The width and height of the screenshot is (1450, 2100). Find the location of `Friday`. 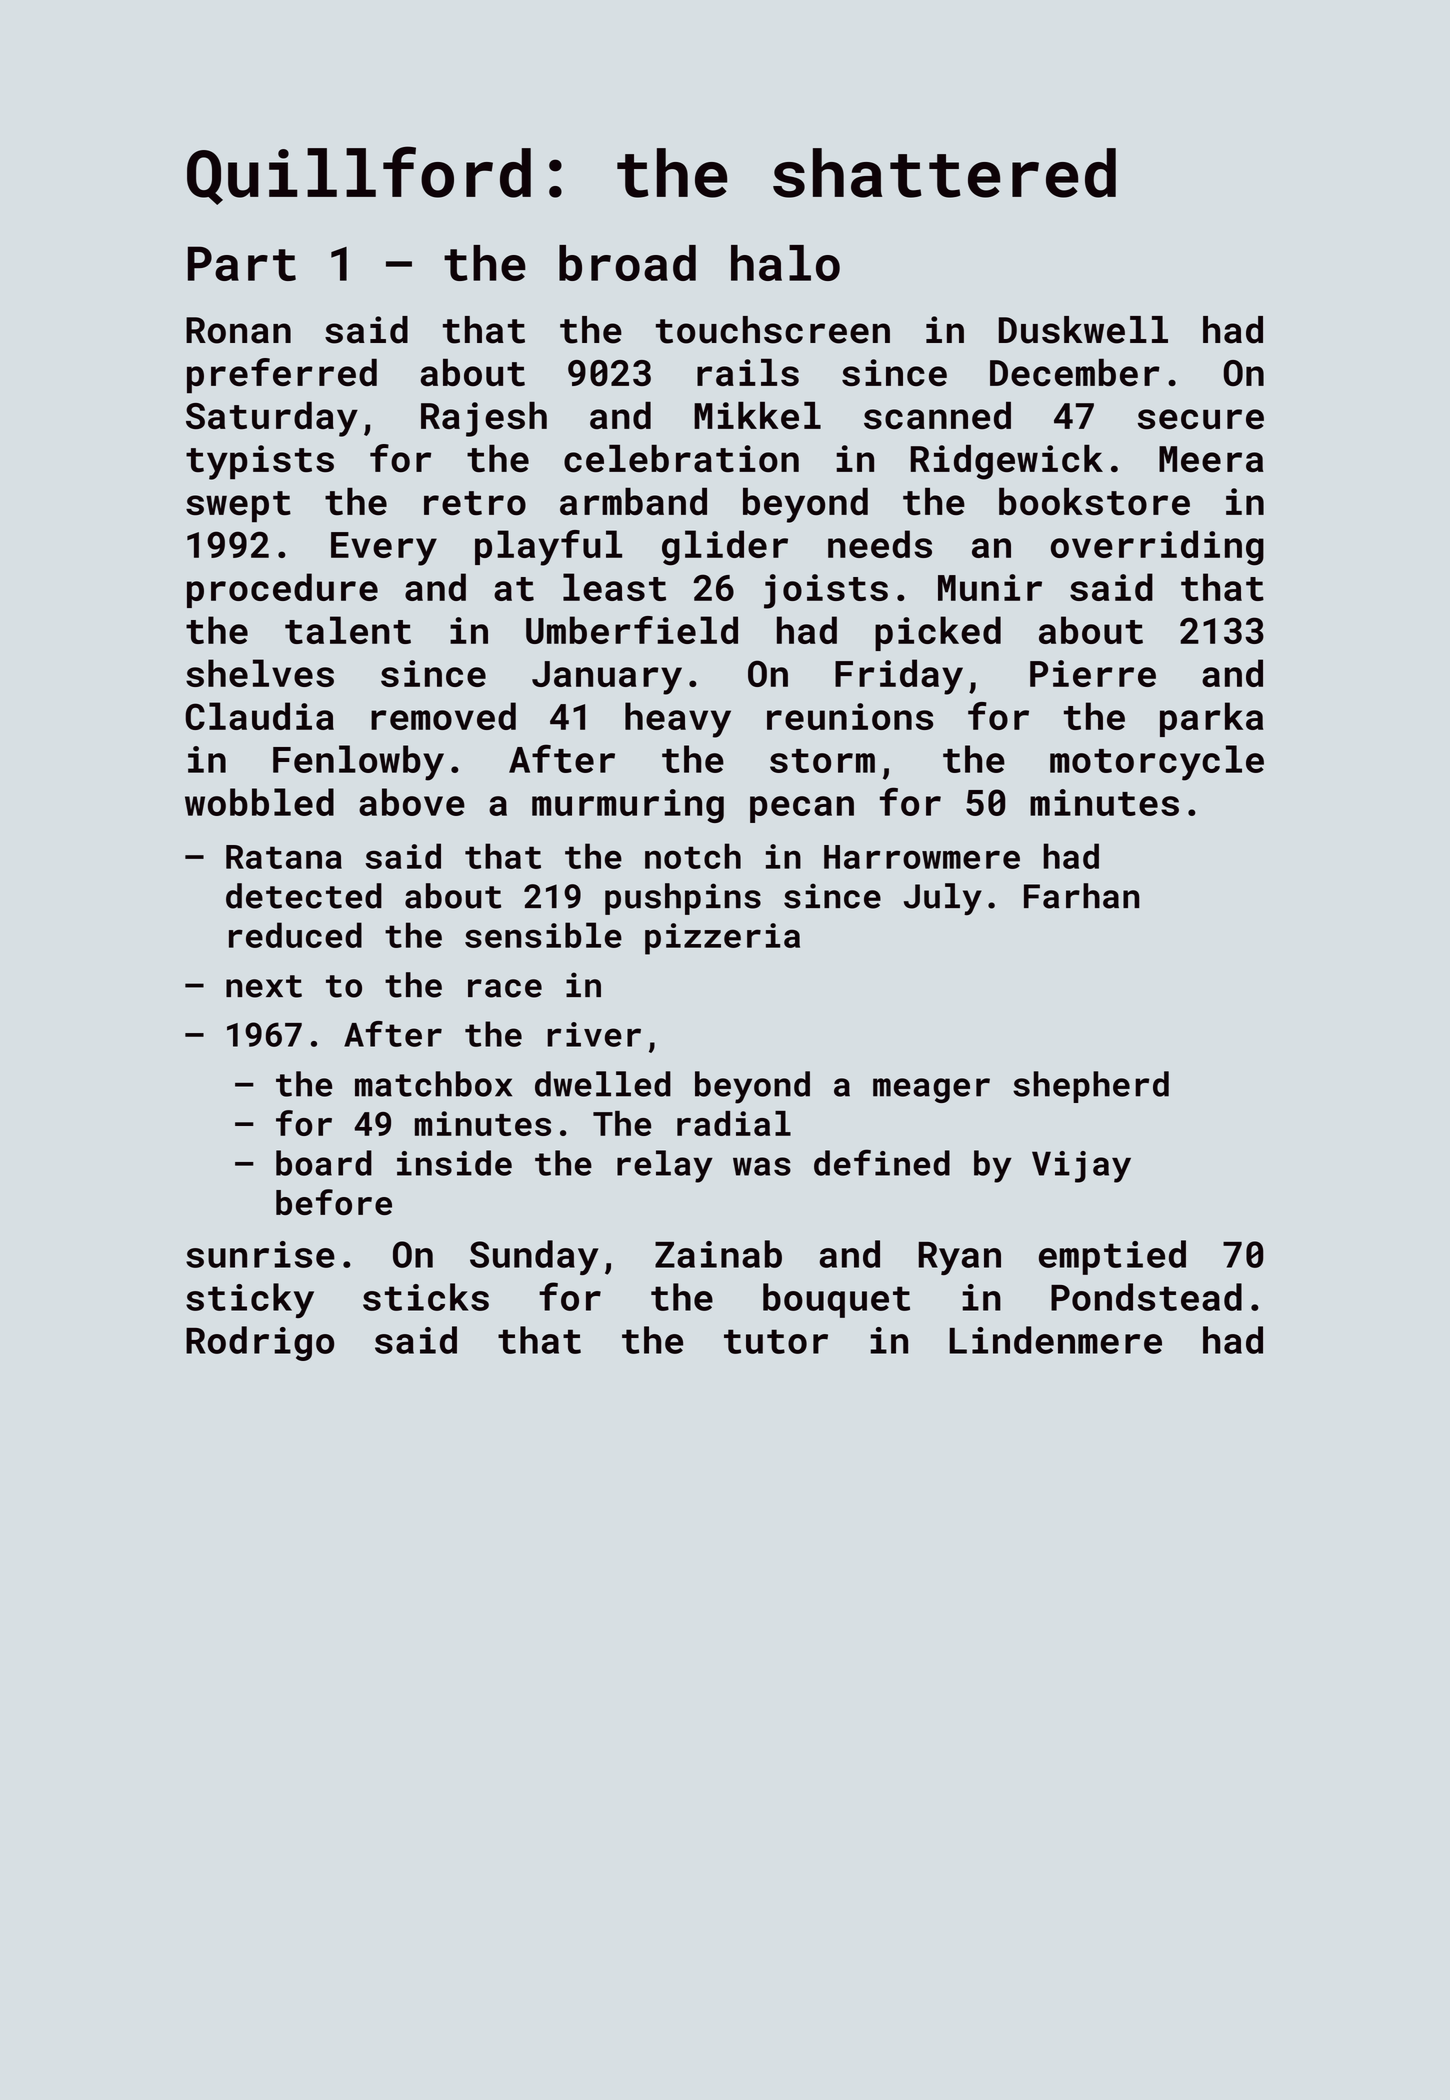

Friday is located at coordinates (899, 677).
